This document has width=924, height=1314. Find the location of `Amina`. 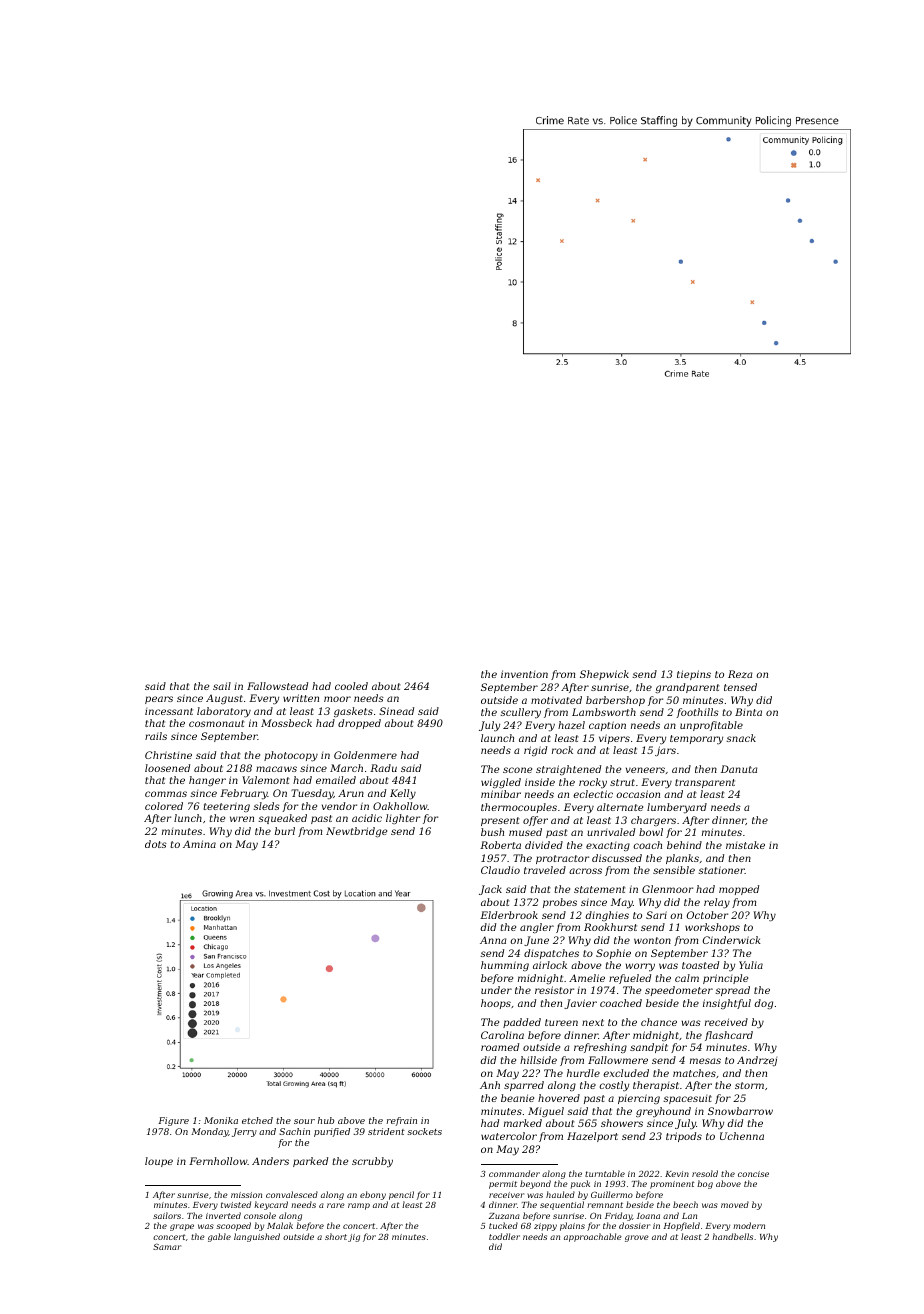

Amina is located at coordinates (199, 844).
